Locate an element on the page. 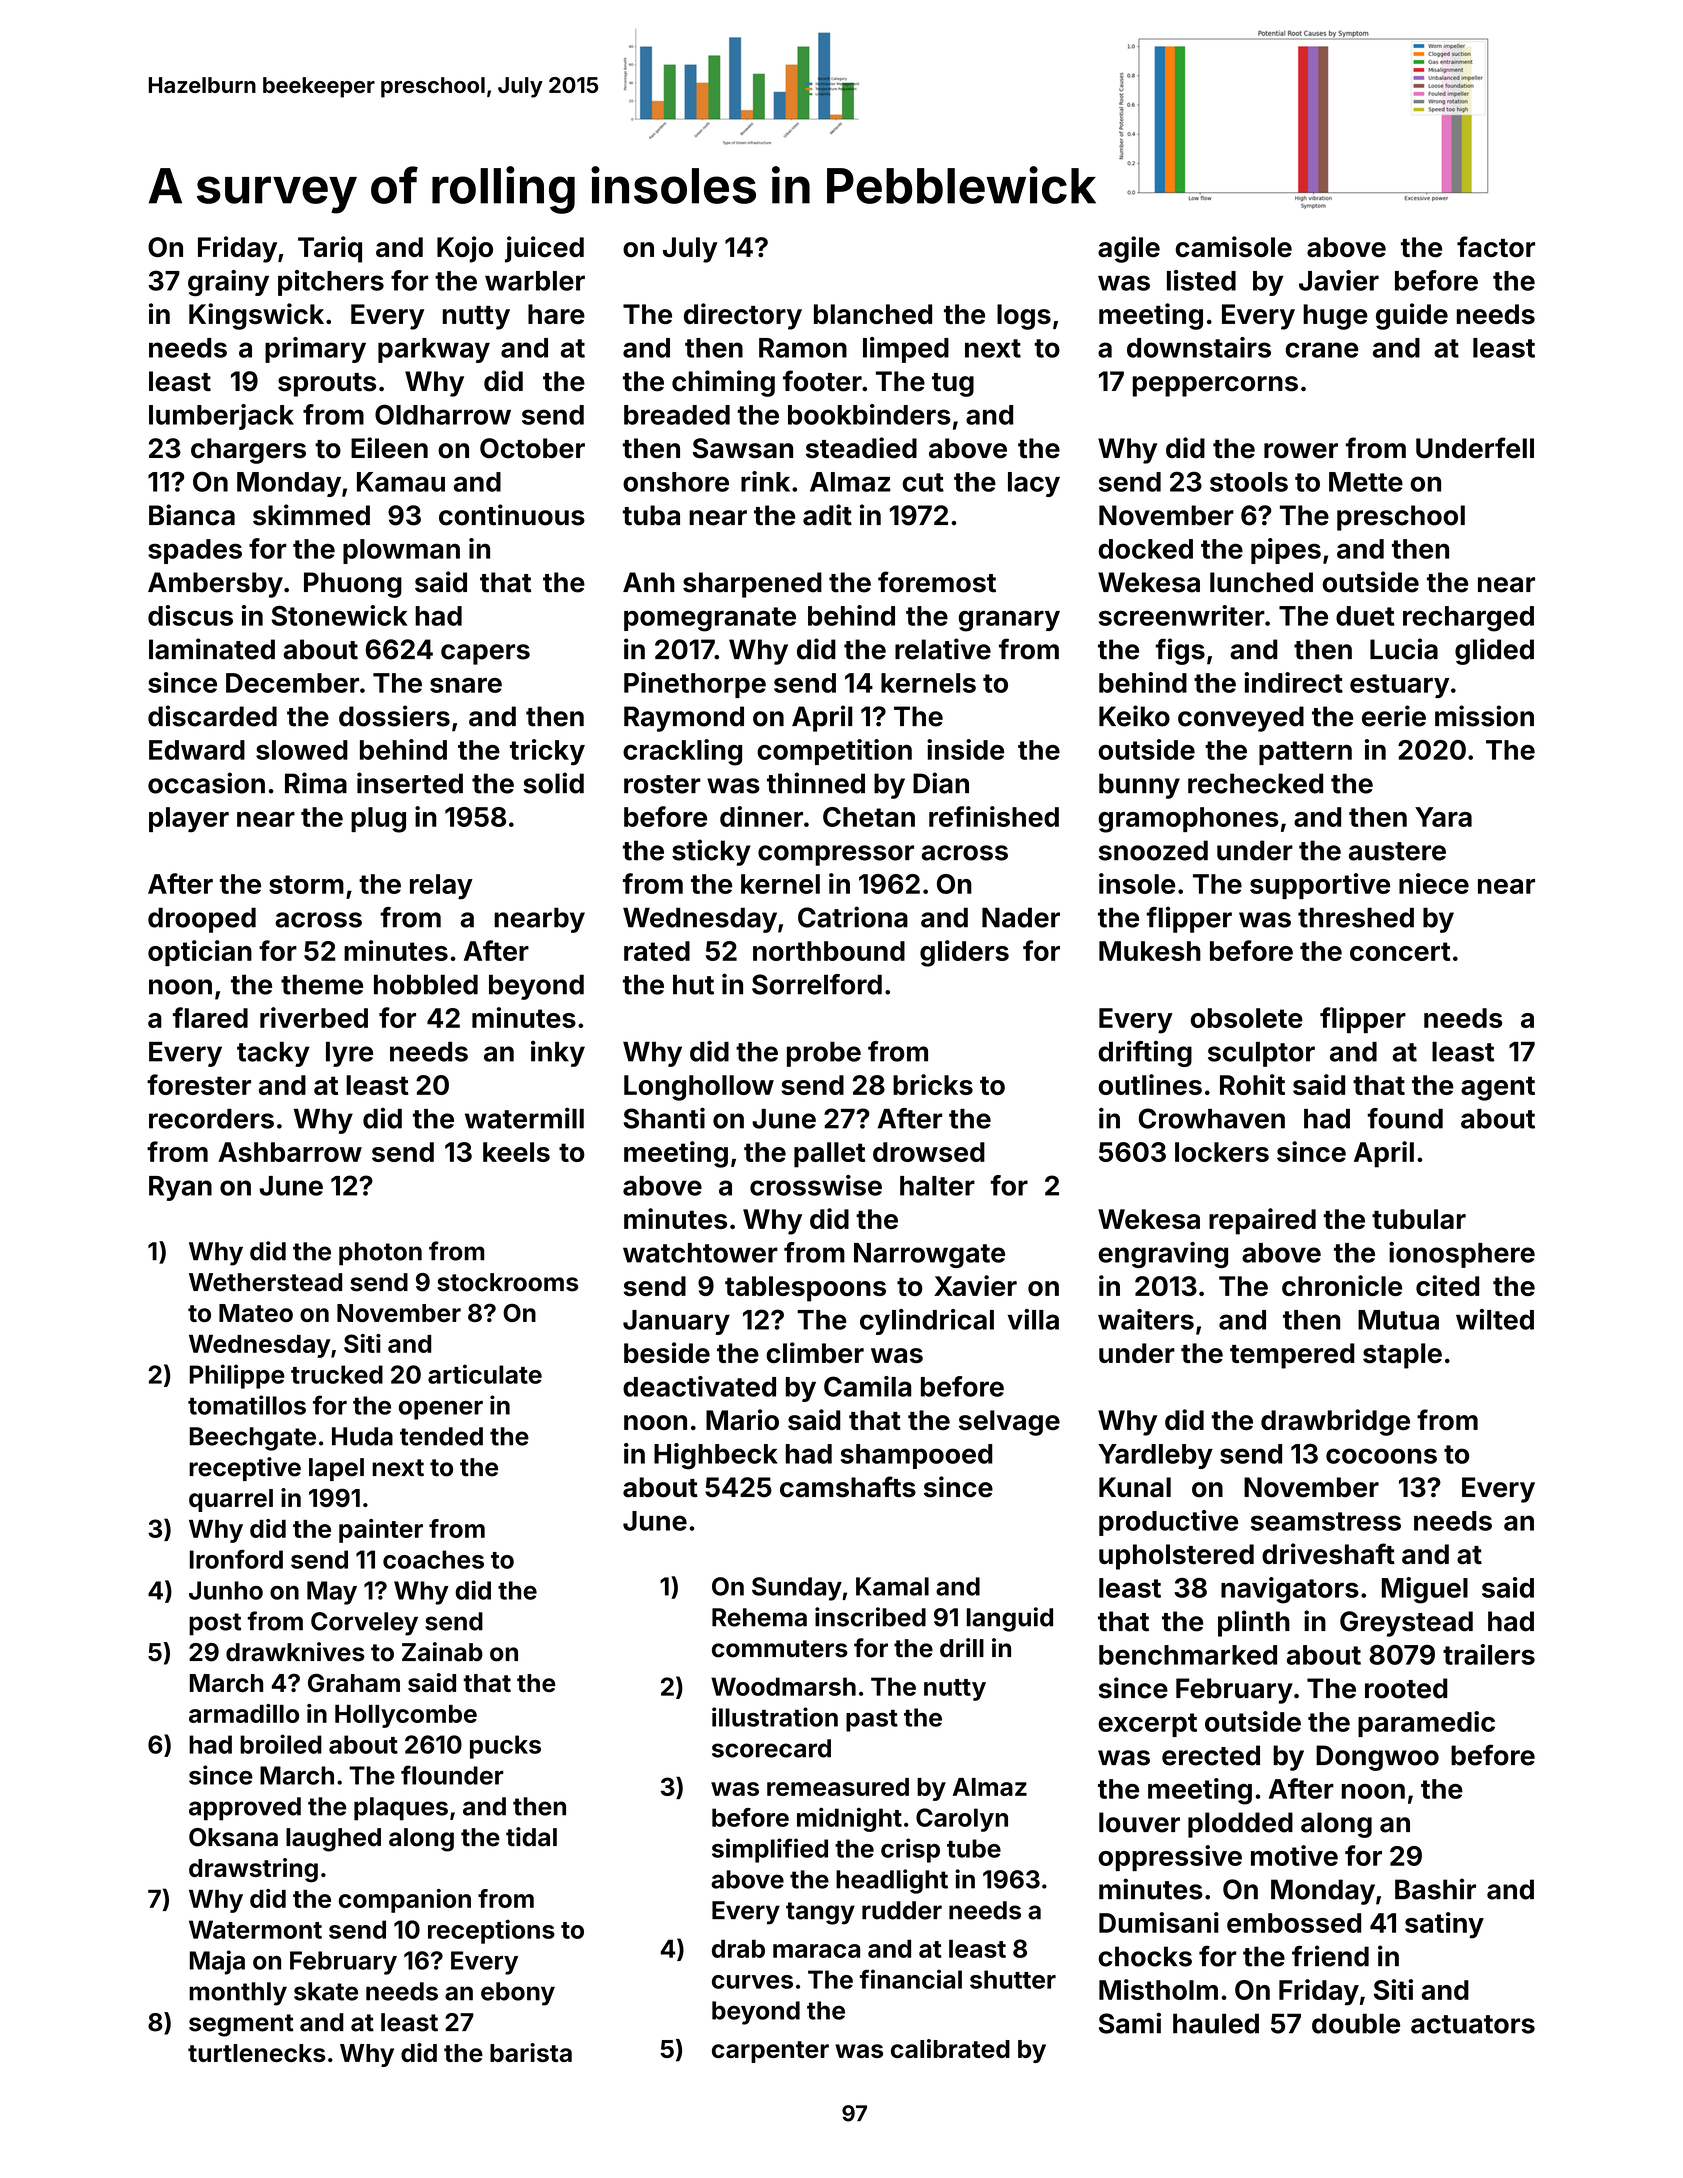  photon is located at coordinates (380, 1254).
